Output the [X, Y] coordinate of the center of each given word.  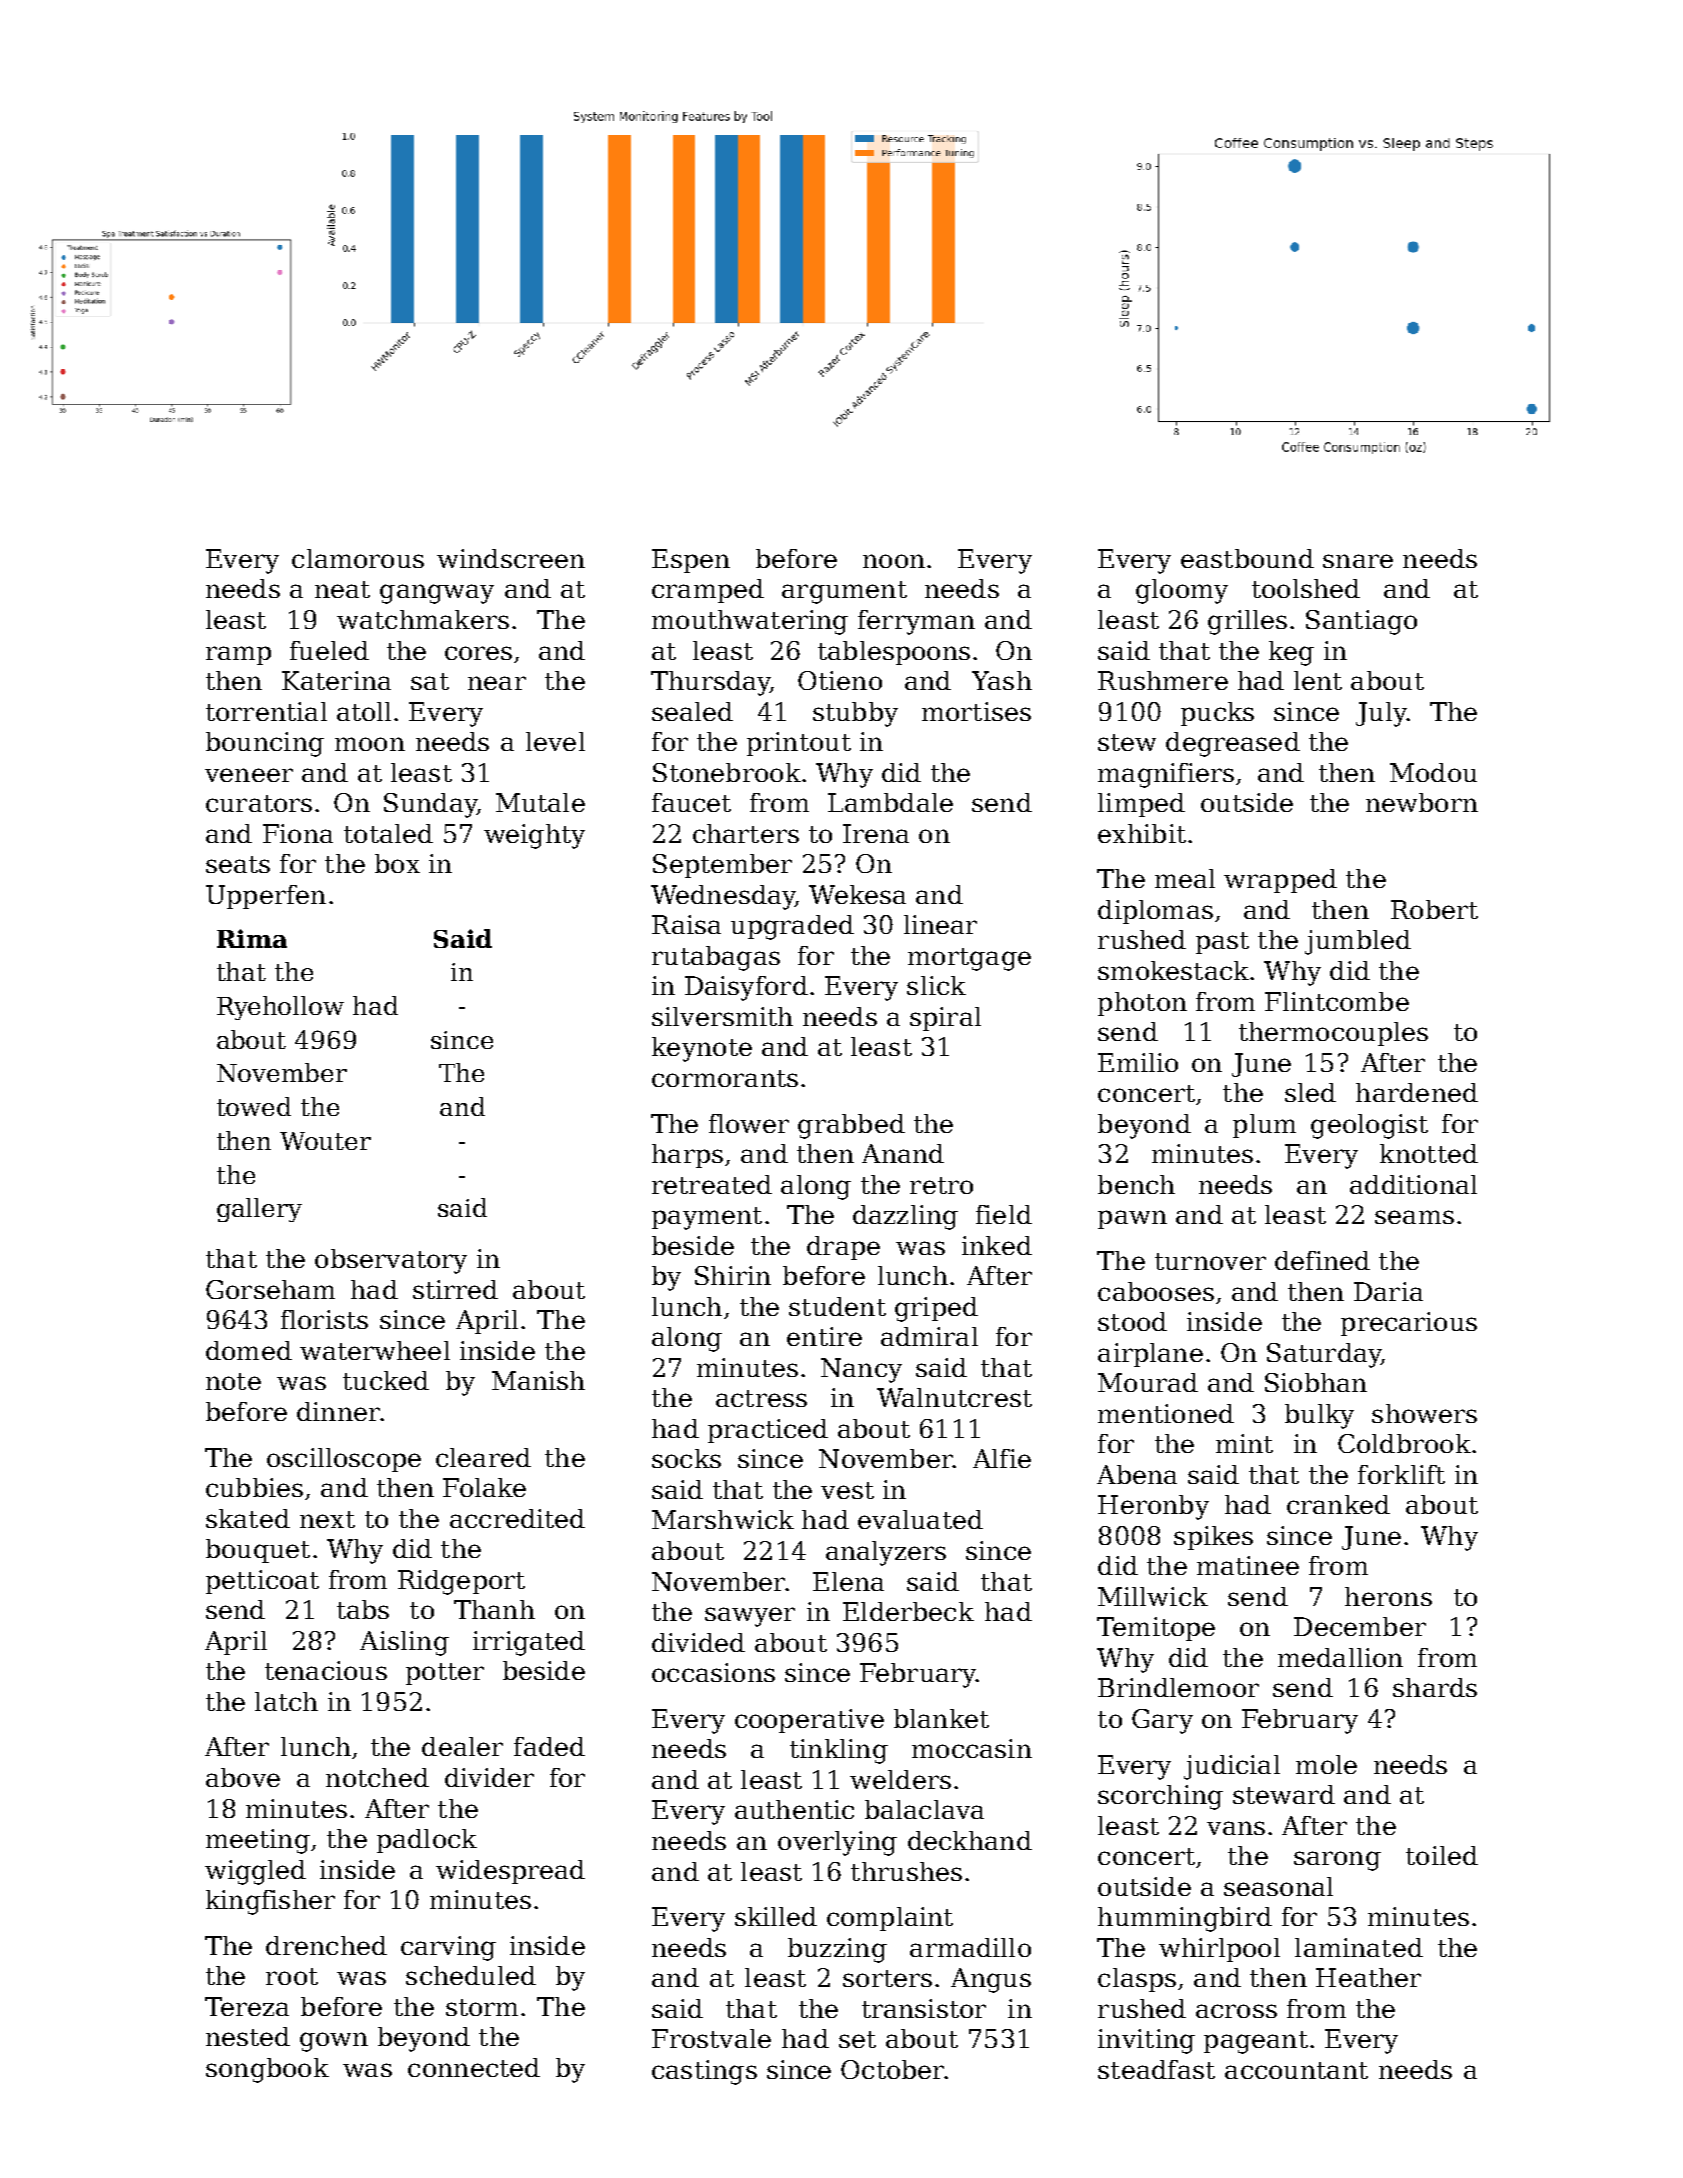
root [292, 1976]
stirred [455, 1289]
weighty [534, 836]
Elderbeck [908, 1611]
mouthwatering [750, 622]
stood [1132, 1321]
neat [342, 589]
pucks [1217, 714]
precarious [1409, 1324]
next [327, 1519]
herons [1388, 1596]
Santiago [1361, 622]
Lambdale [890, 802]
